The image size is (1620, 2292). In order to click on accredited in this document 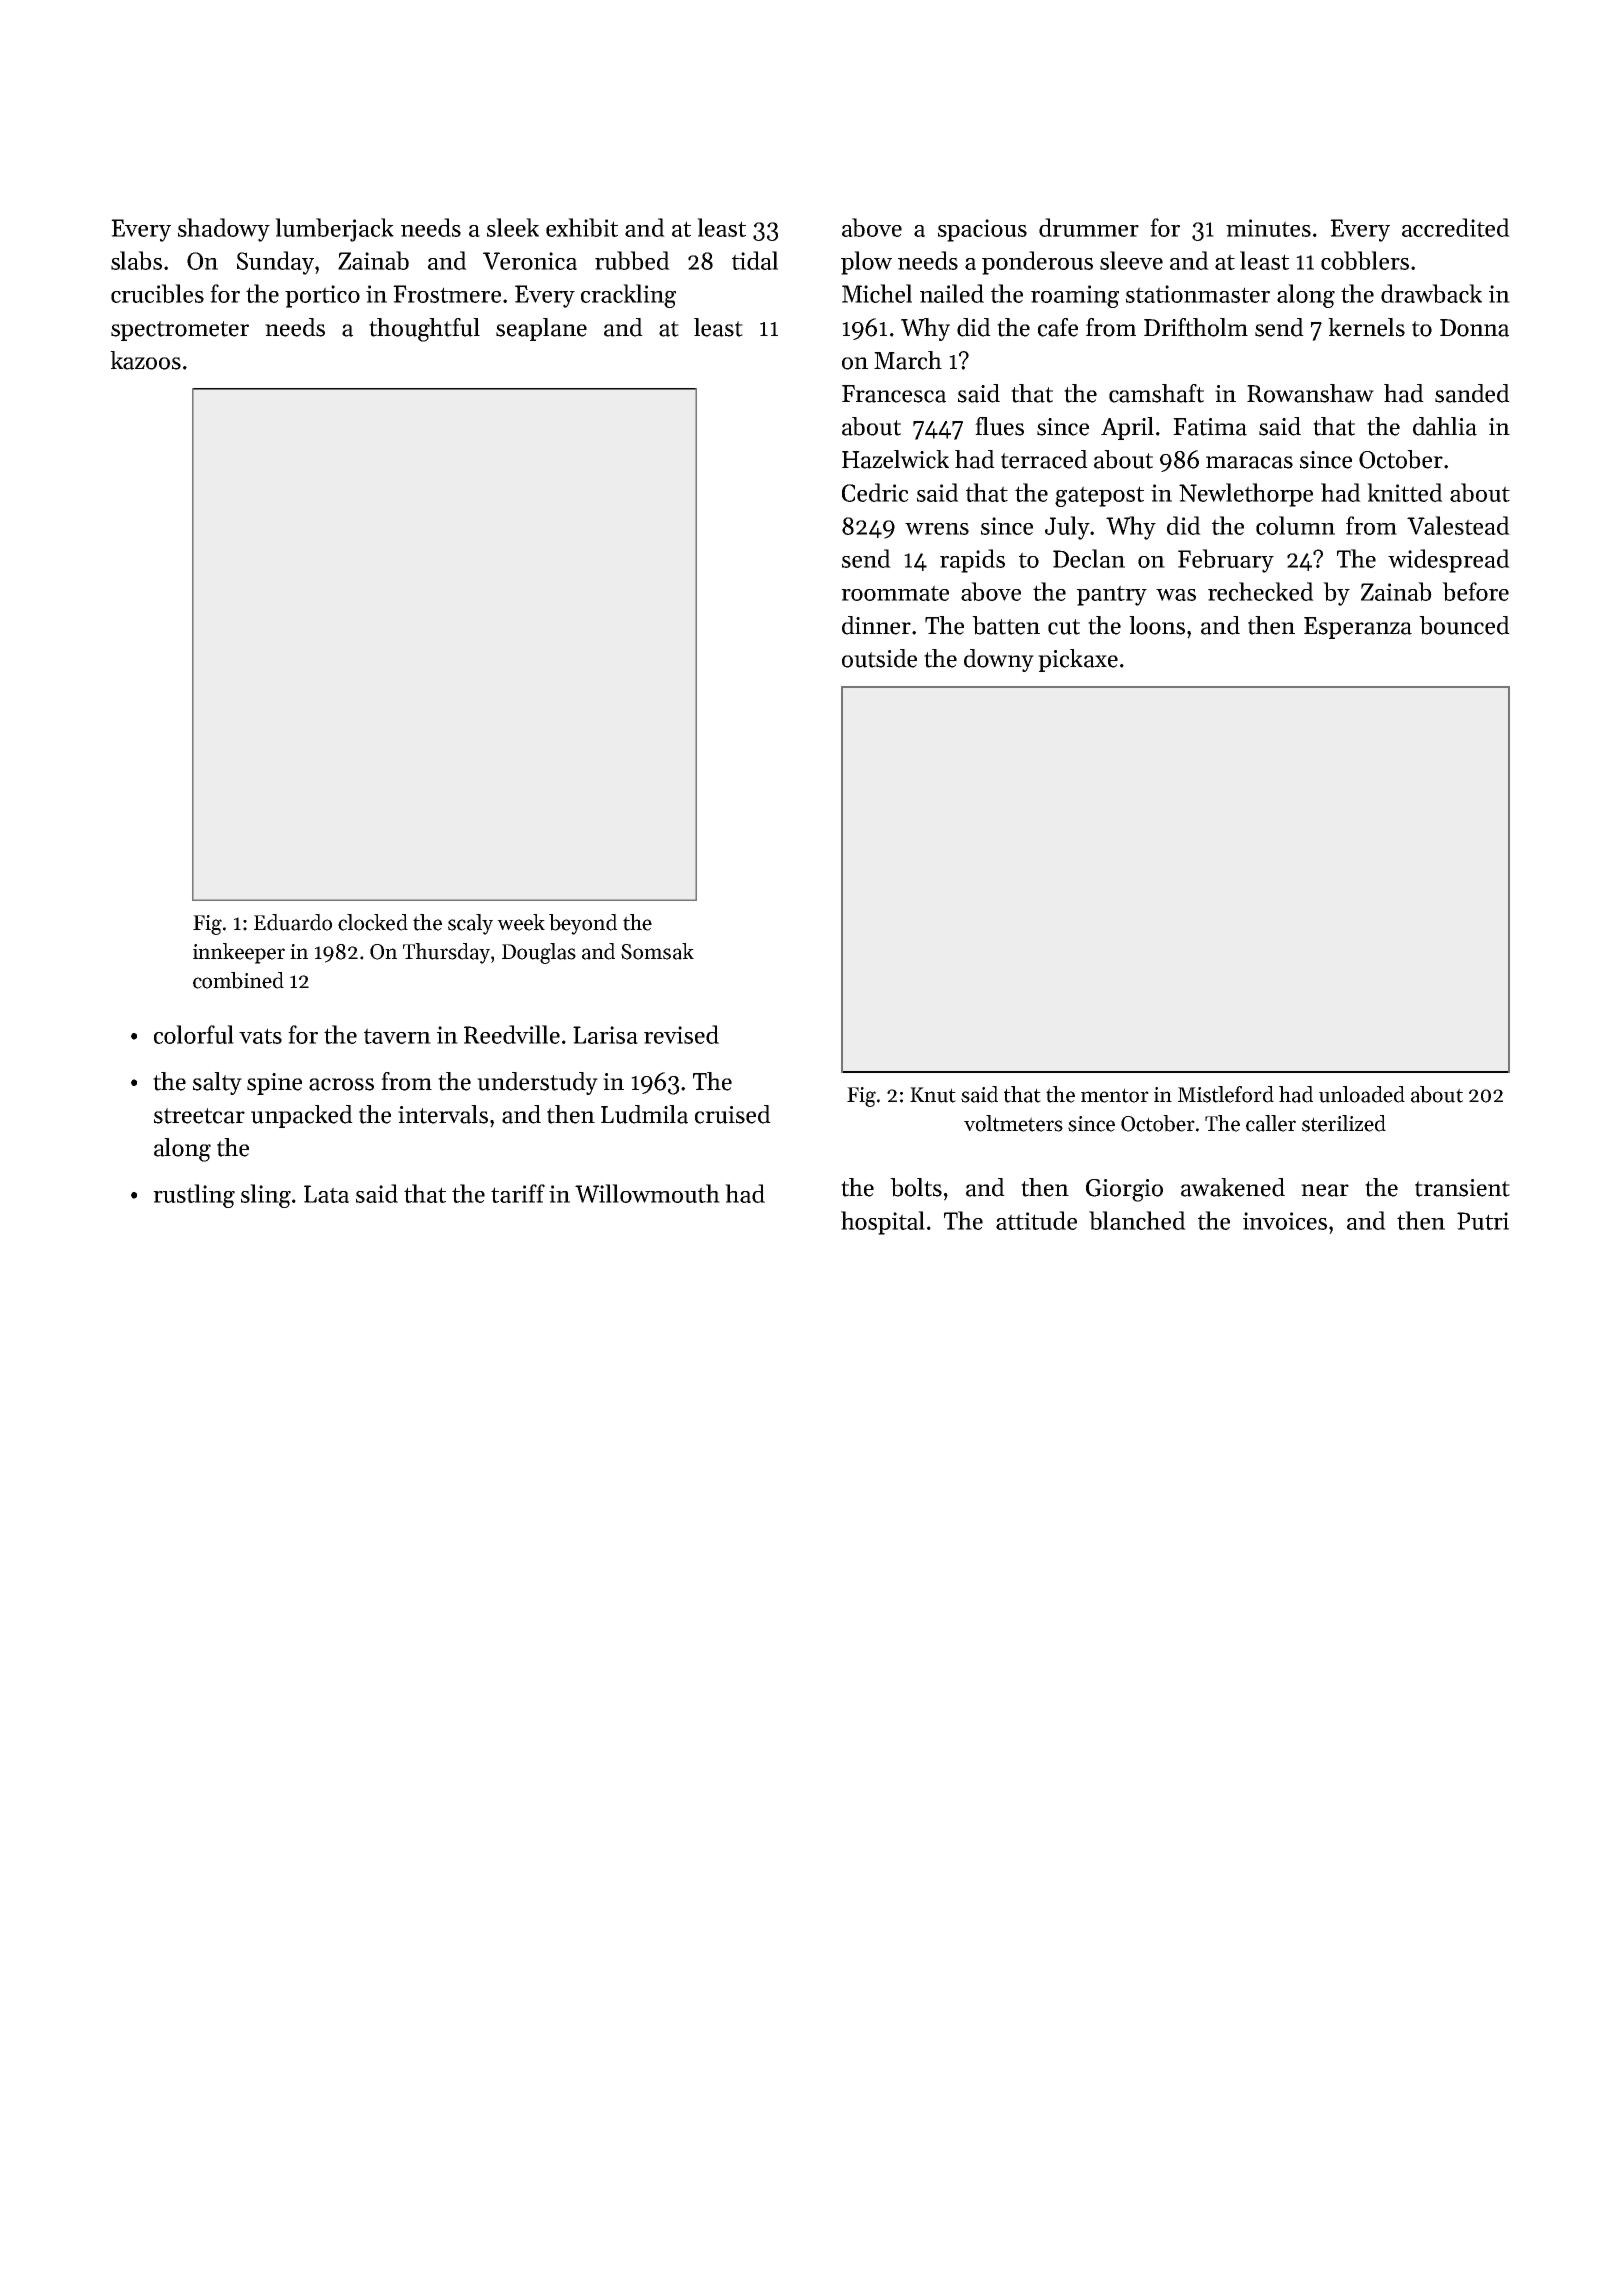, I will do `click(1456, 227)`.
